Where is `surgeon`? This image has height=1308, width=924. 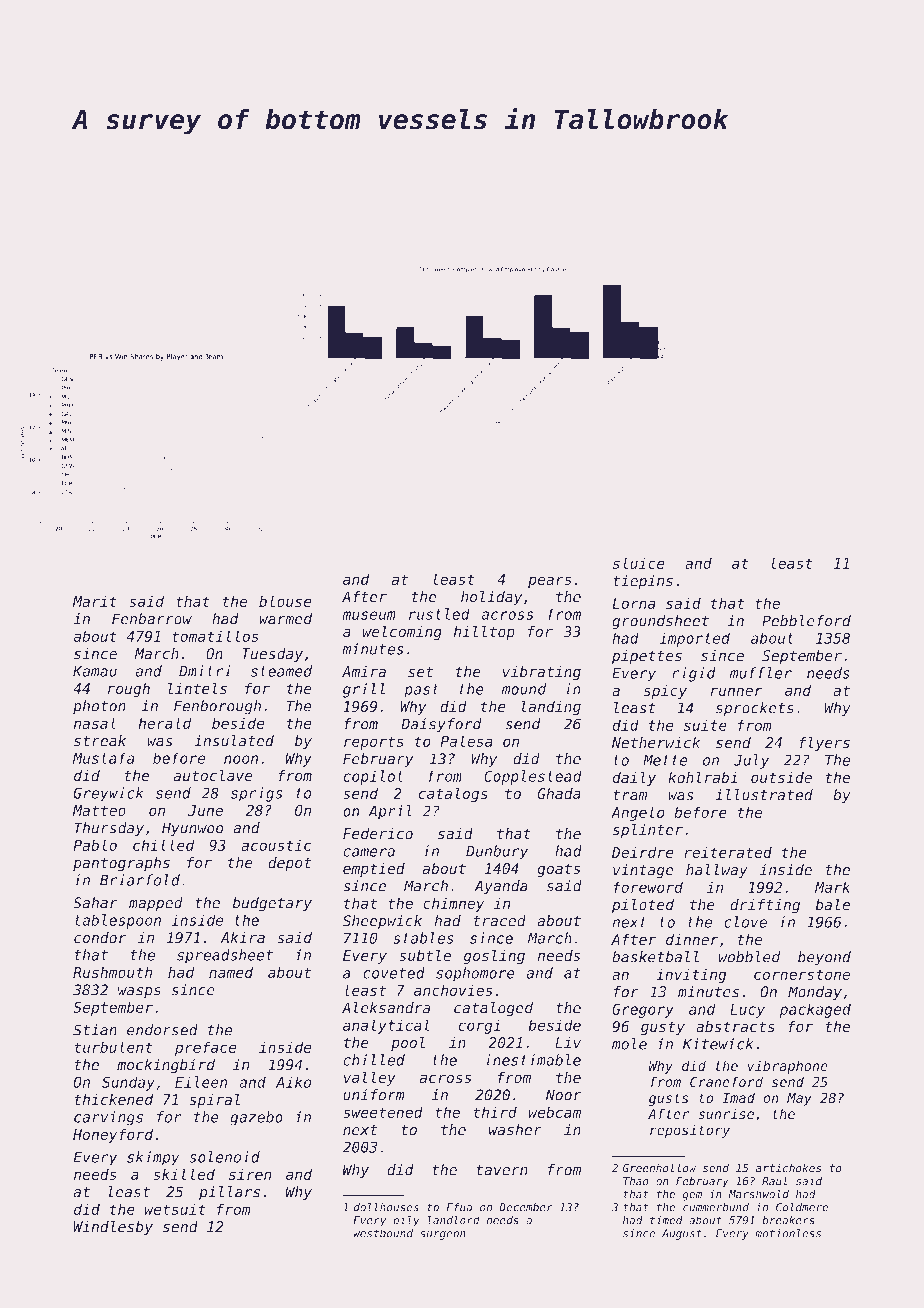
surgeon is located at coordinates (443, 1235).
